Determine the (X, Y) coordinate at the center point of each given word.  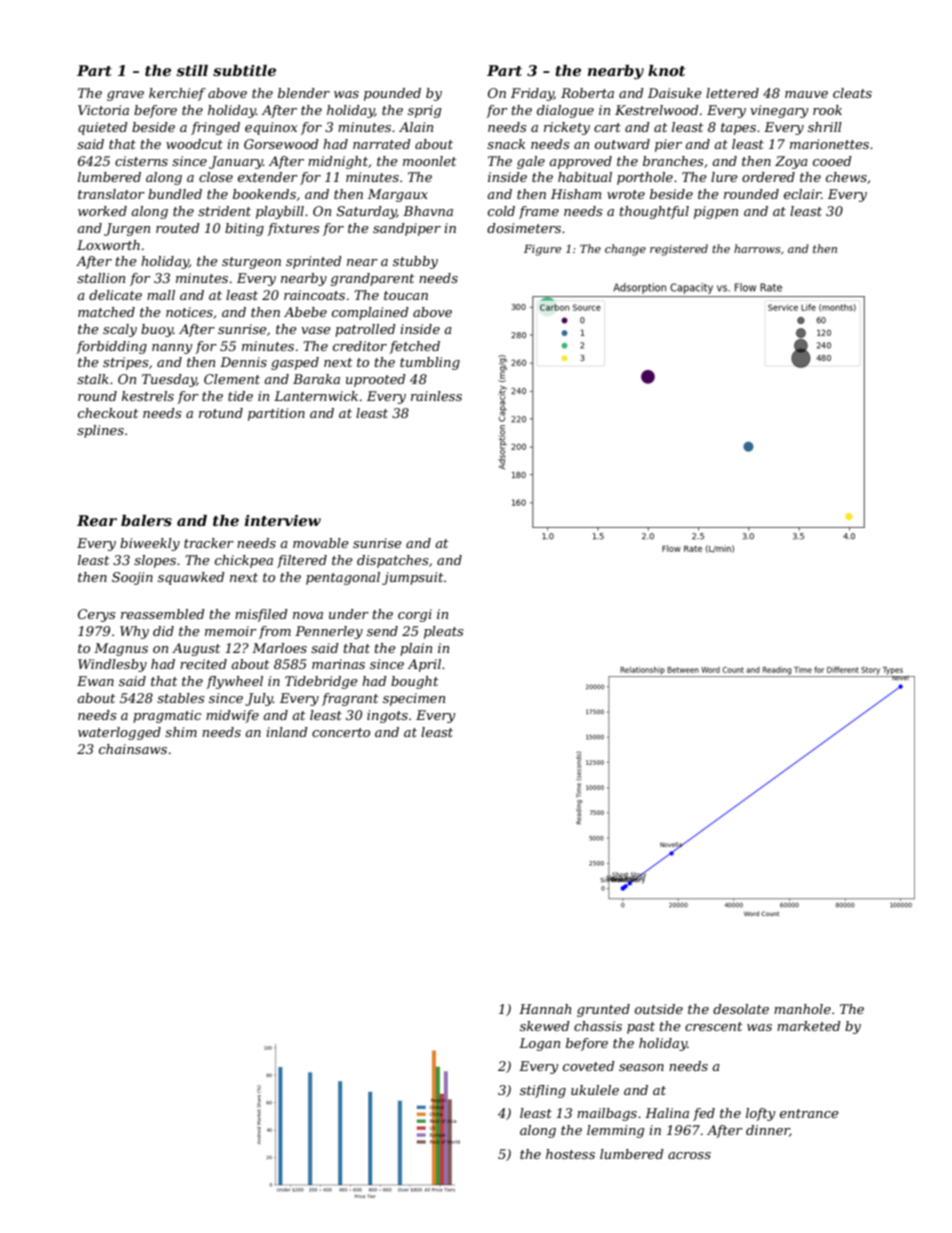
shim (181, 732)
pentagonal (343, 578)
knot (666, 70)
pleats (443, 632)
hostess (570, 1154)
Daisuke (675, 93)
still (192, 70)
